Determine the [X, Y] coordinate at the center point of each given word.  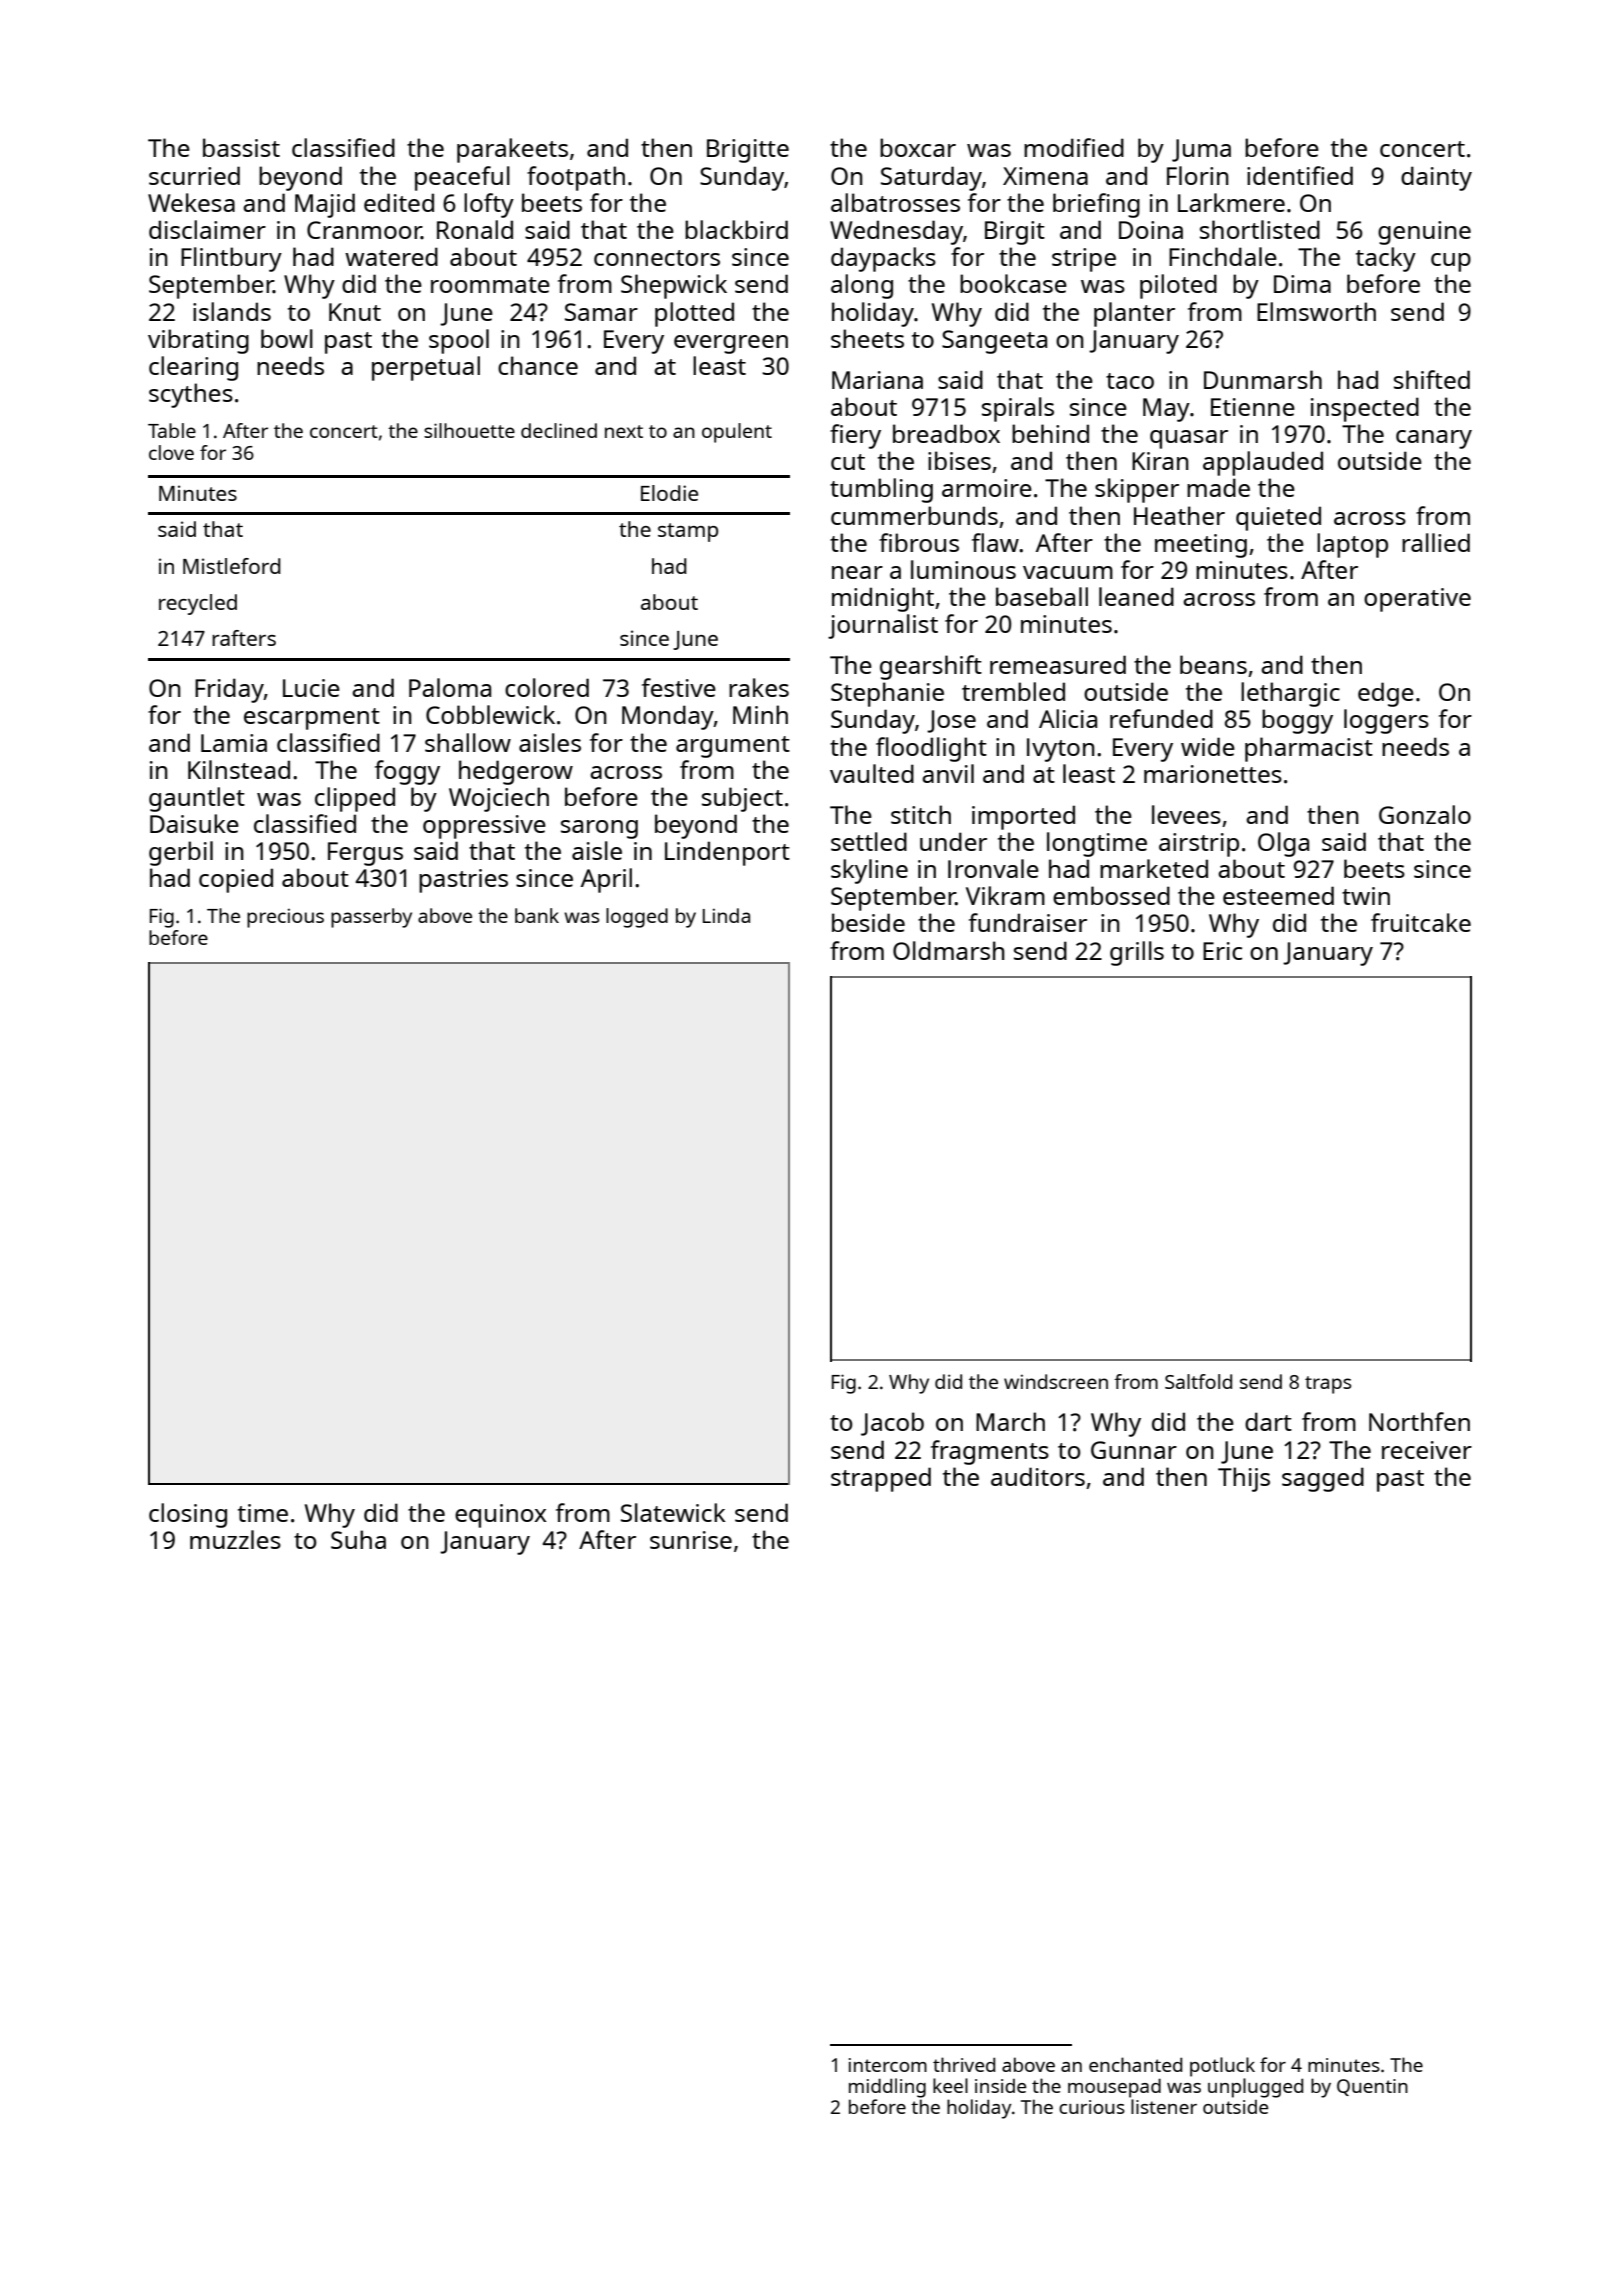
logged [637, 918]
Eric [1222, 951]
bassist [241, 147]
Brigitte [748, 151]
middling [887, 2088]
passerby [371, 918]
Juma [1201, 150]
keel [950, 2085]
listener [1164, 2106]
